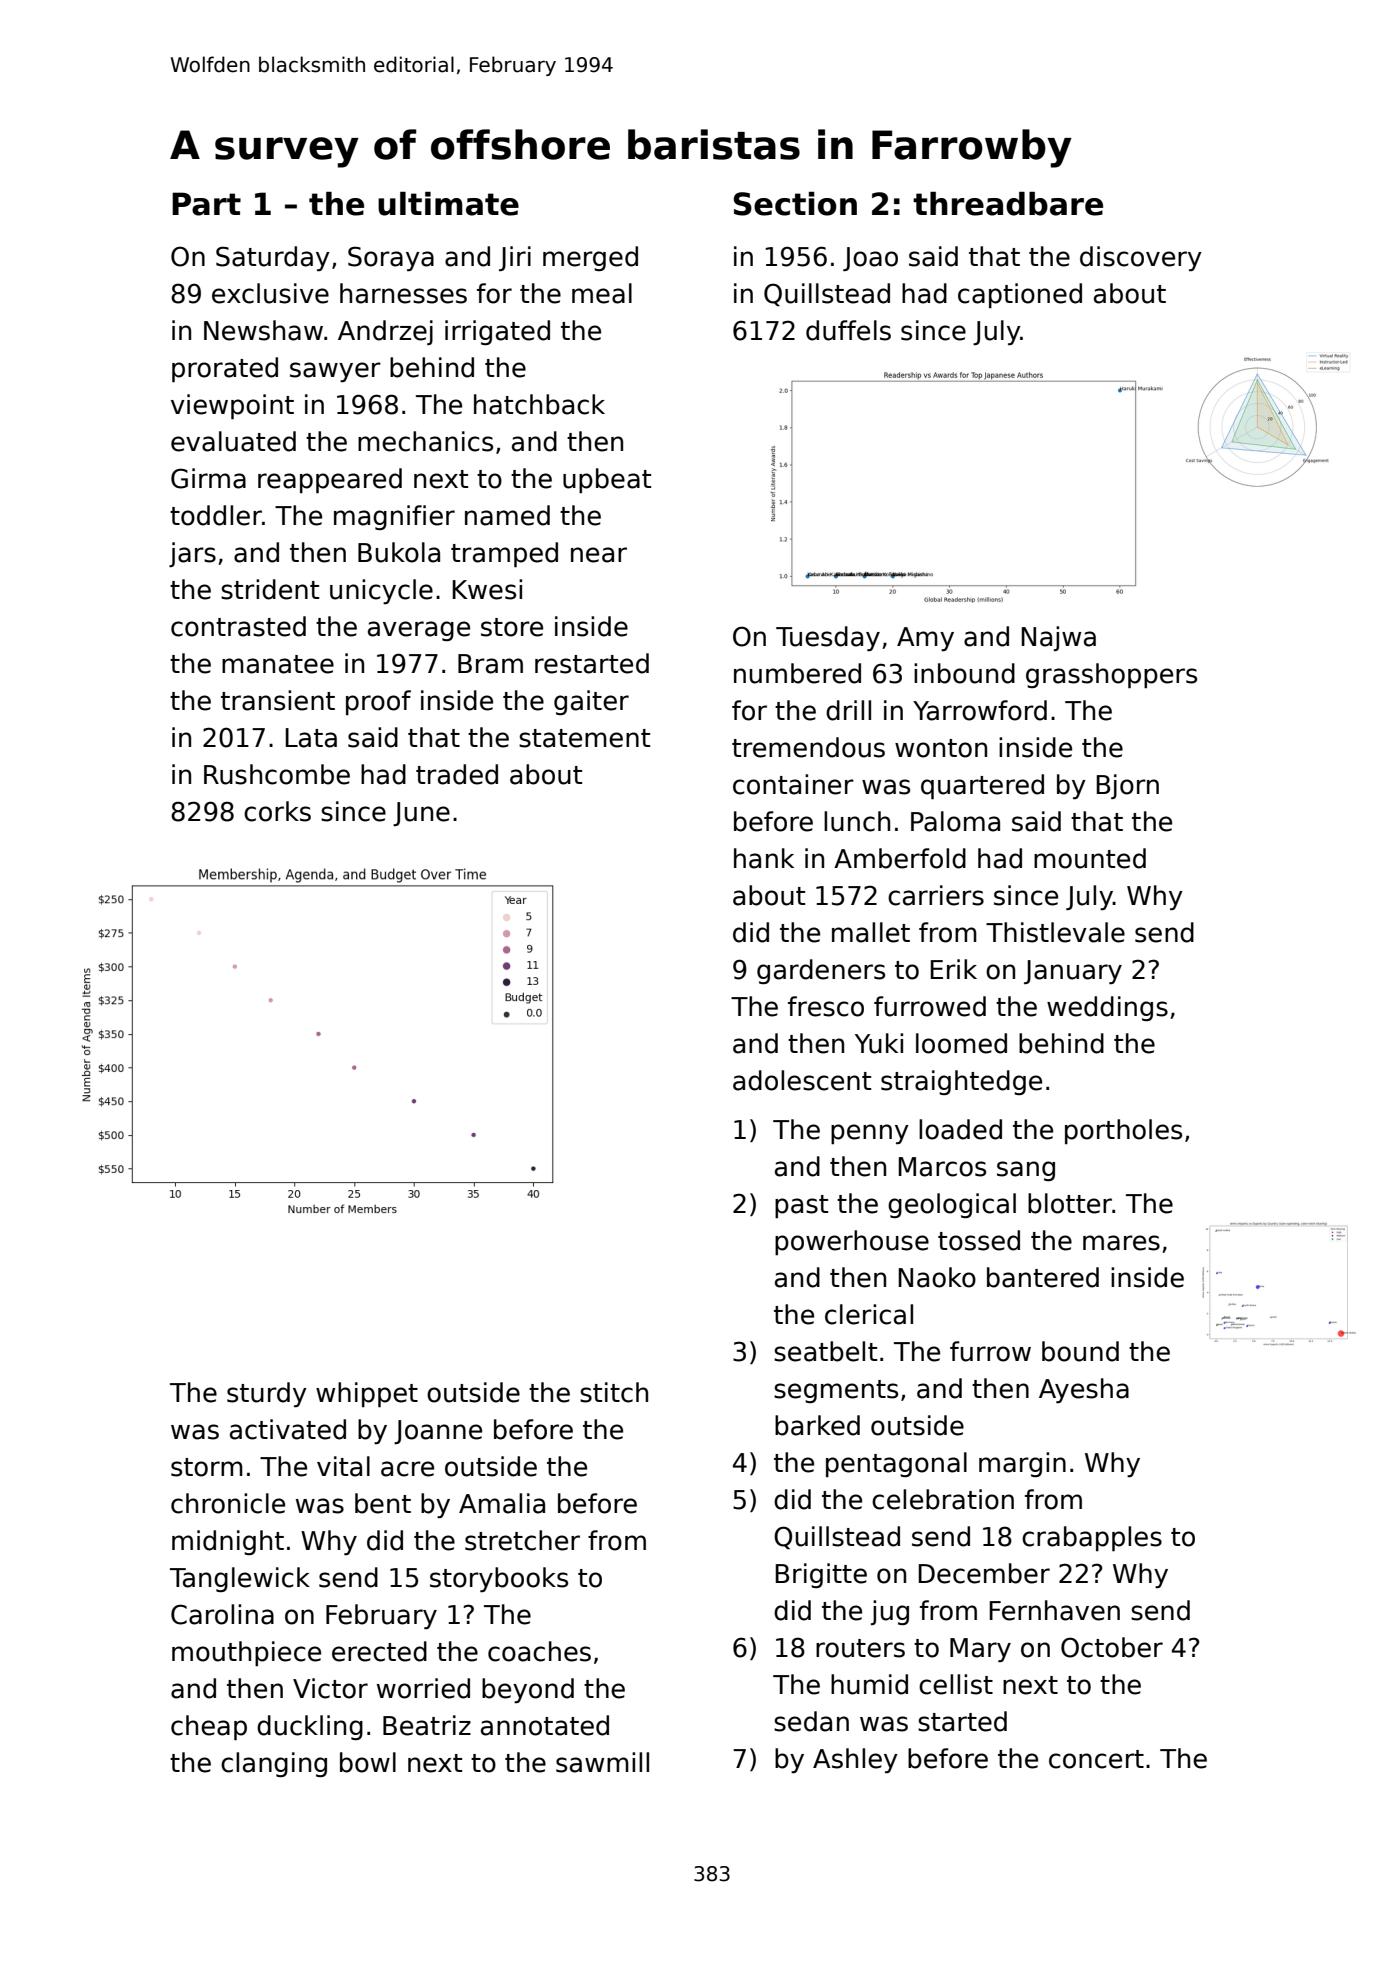 The image size is (1386, 1969). Describe the element at coordinates (457, 774) in the page. I see `traded` at that location.
